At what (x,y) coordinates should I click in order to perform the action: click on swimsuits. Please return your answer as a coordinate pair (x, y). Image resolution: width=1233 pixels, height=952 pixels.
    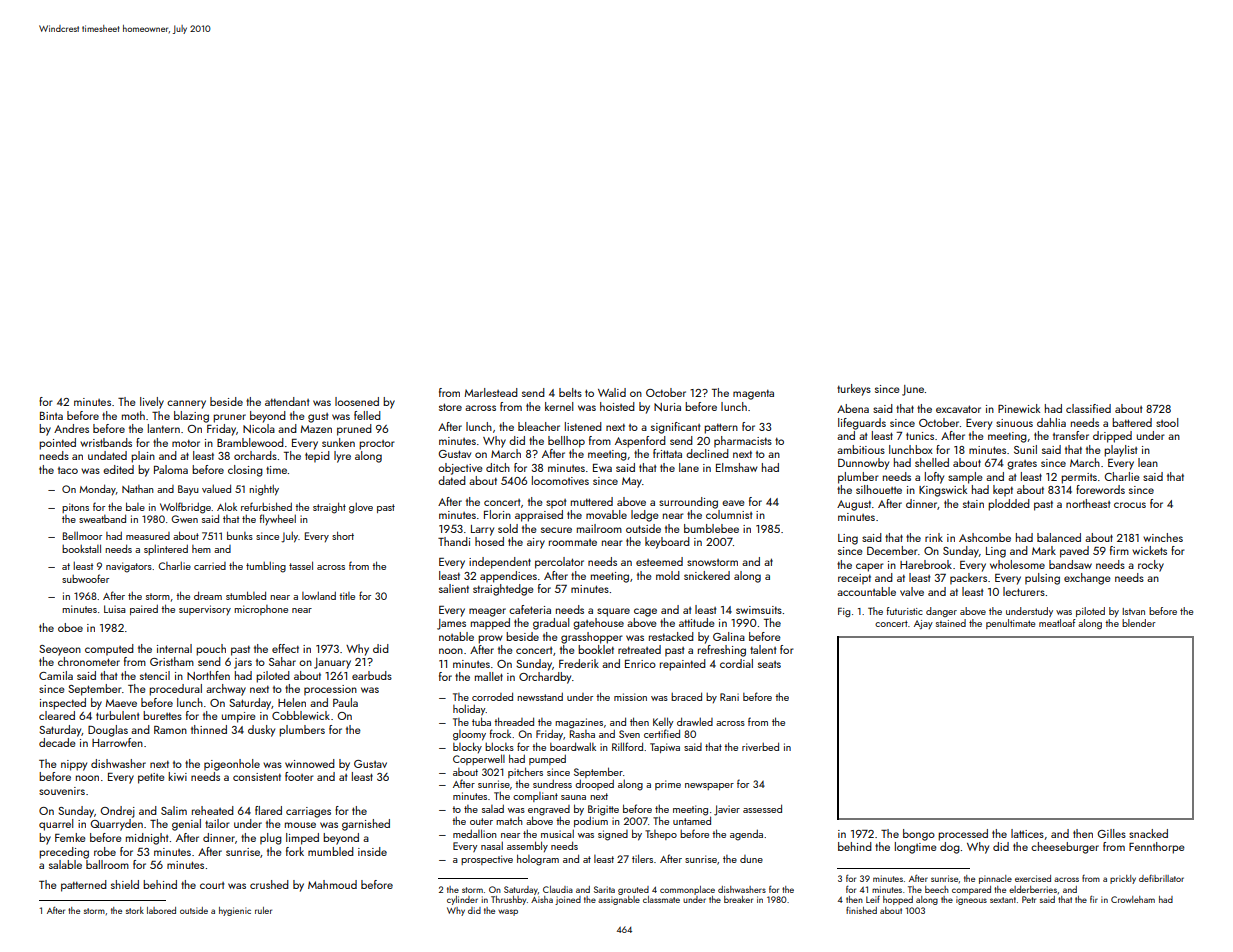
    Looking at the image, I should click on (759, 610).
